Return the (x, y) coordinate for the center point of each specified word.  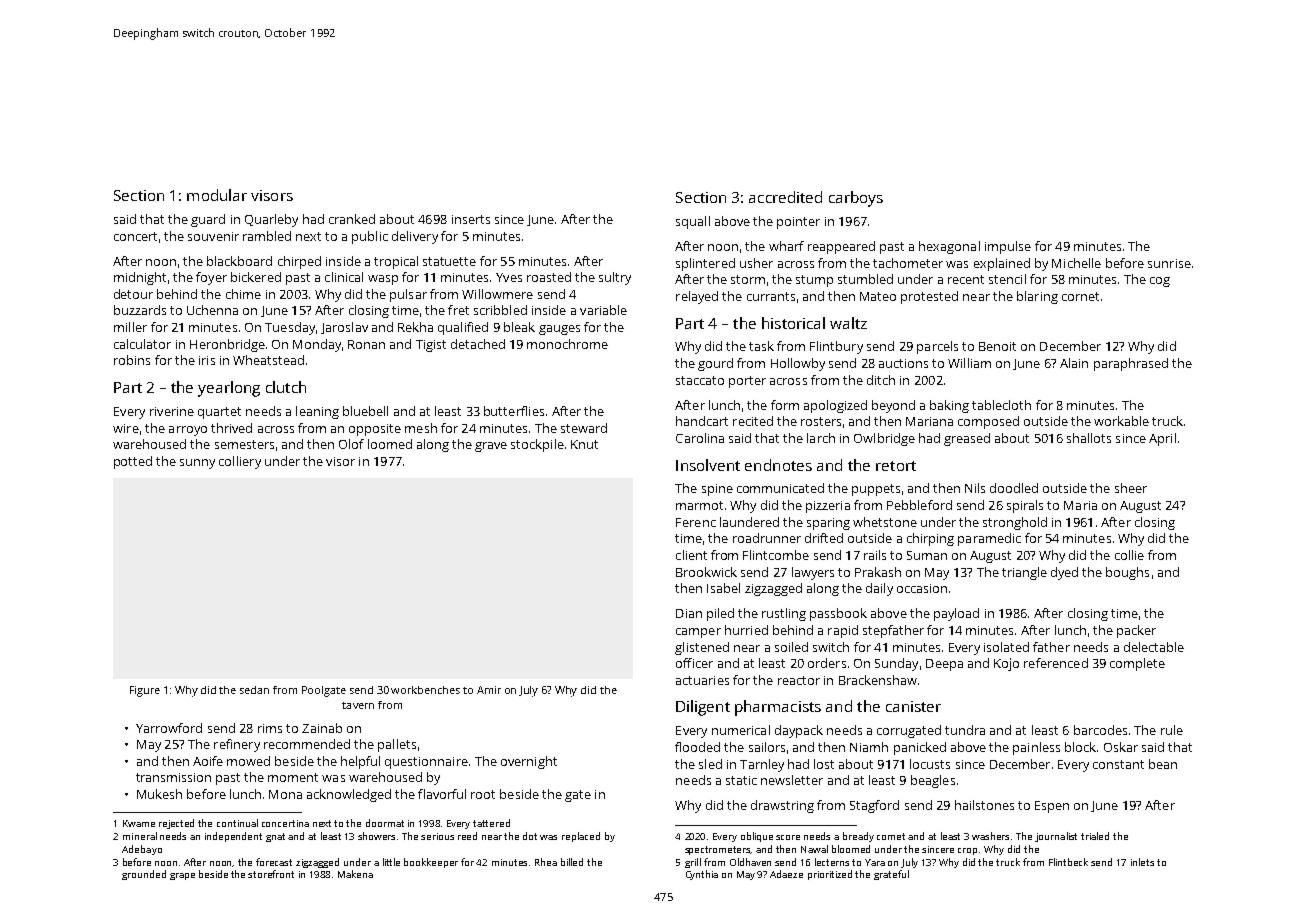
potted (133, 462)
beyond (893, 406)
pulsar (408, 295)
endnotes (778, 465)
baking (949, 406)
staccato (700, 380)
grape (182, 876)
